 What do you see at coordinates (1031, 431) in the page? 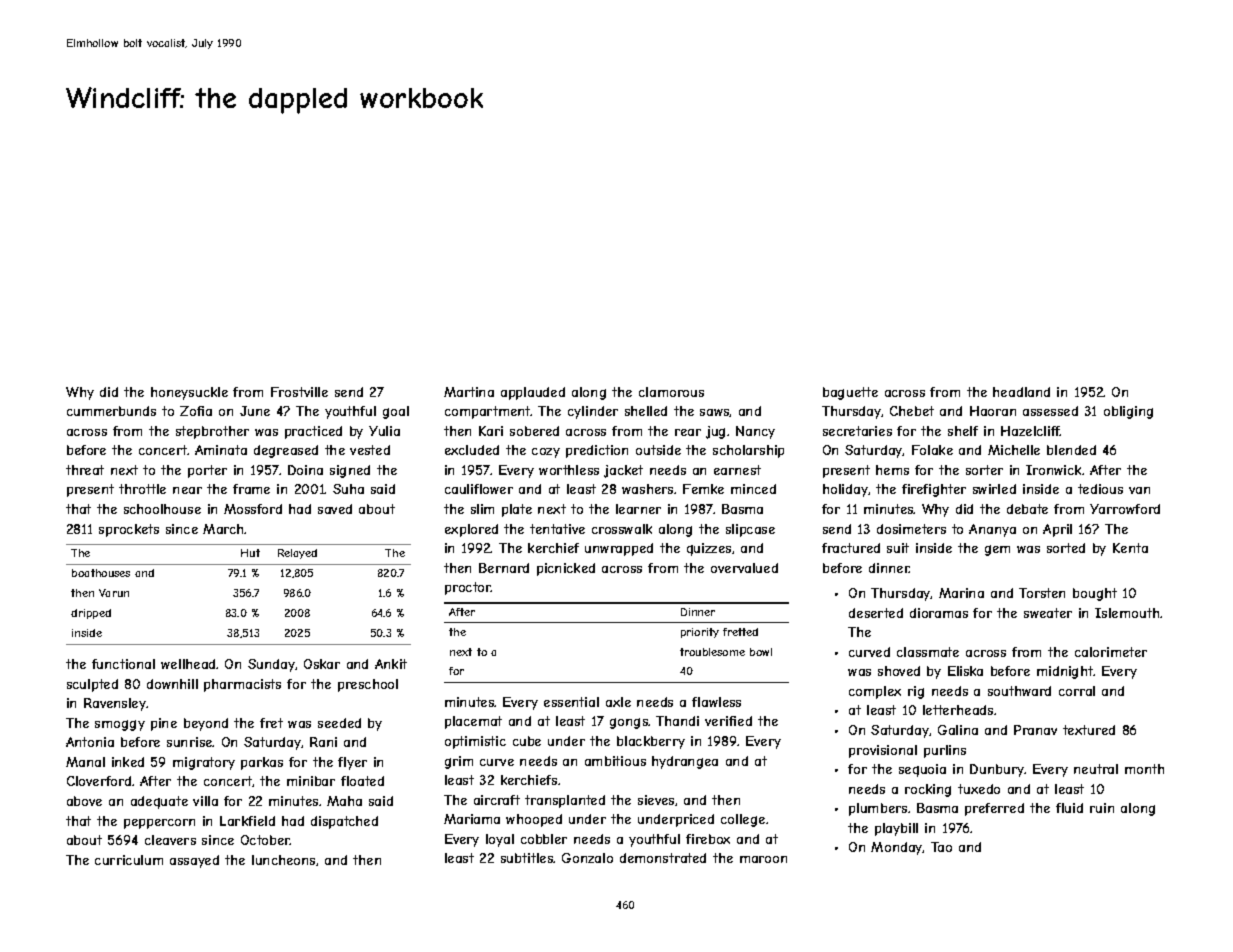
I see `Hazelcliff` at bounding box center [1031, 431].
